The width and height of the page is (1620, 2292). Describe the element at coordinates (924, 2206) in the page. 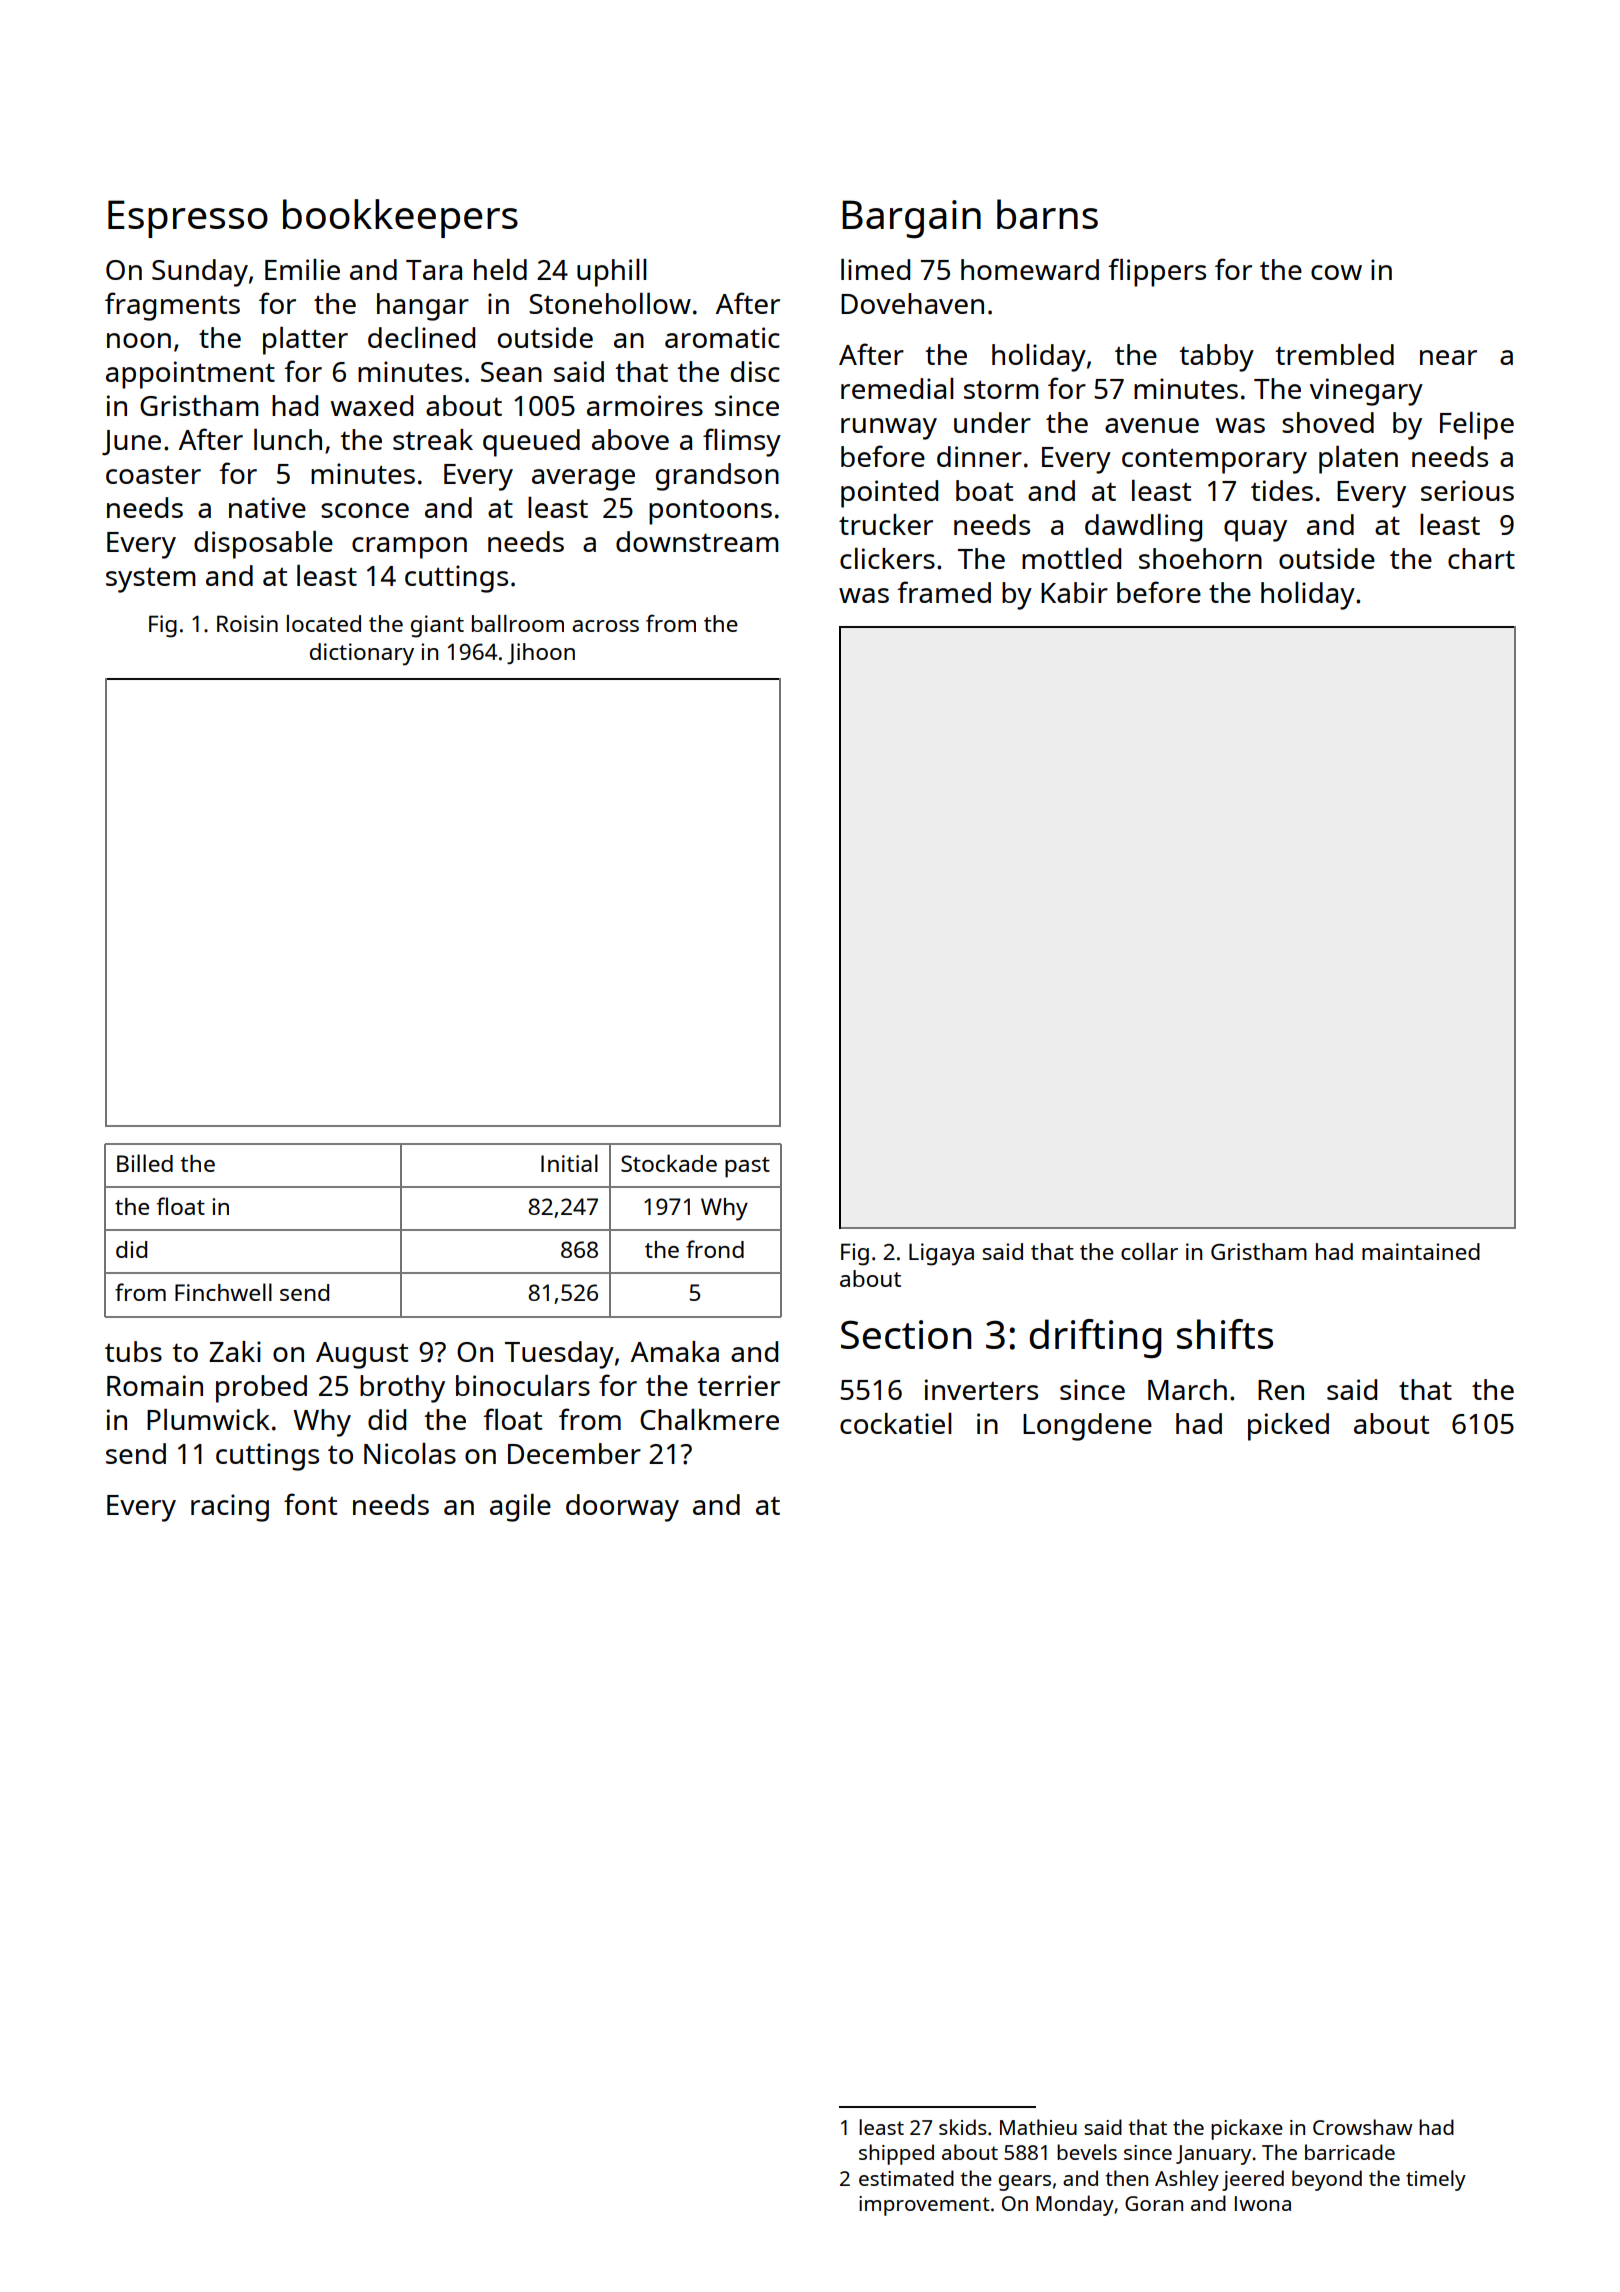

I see `improvement` at that location.
